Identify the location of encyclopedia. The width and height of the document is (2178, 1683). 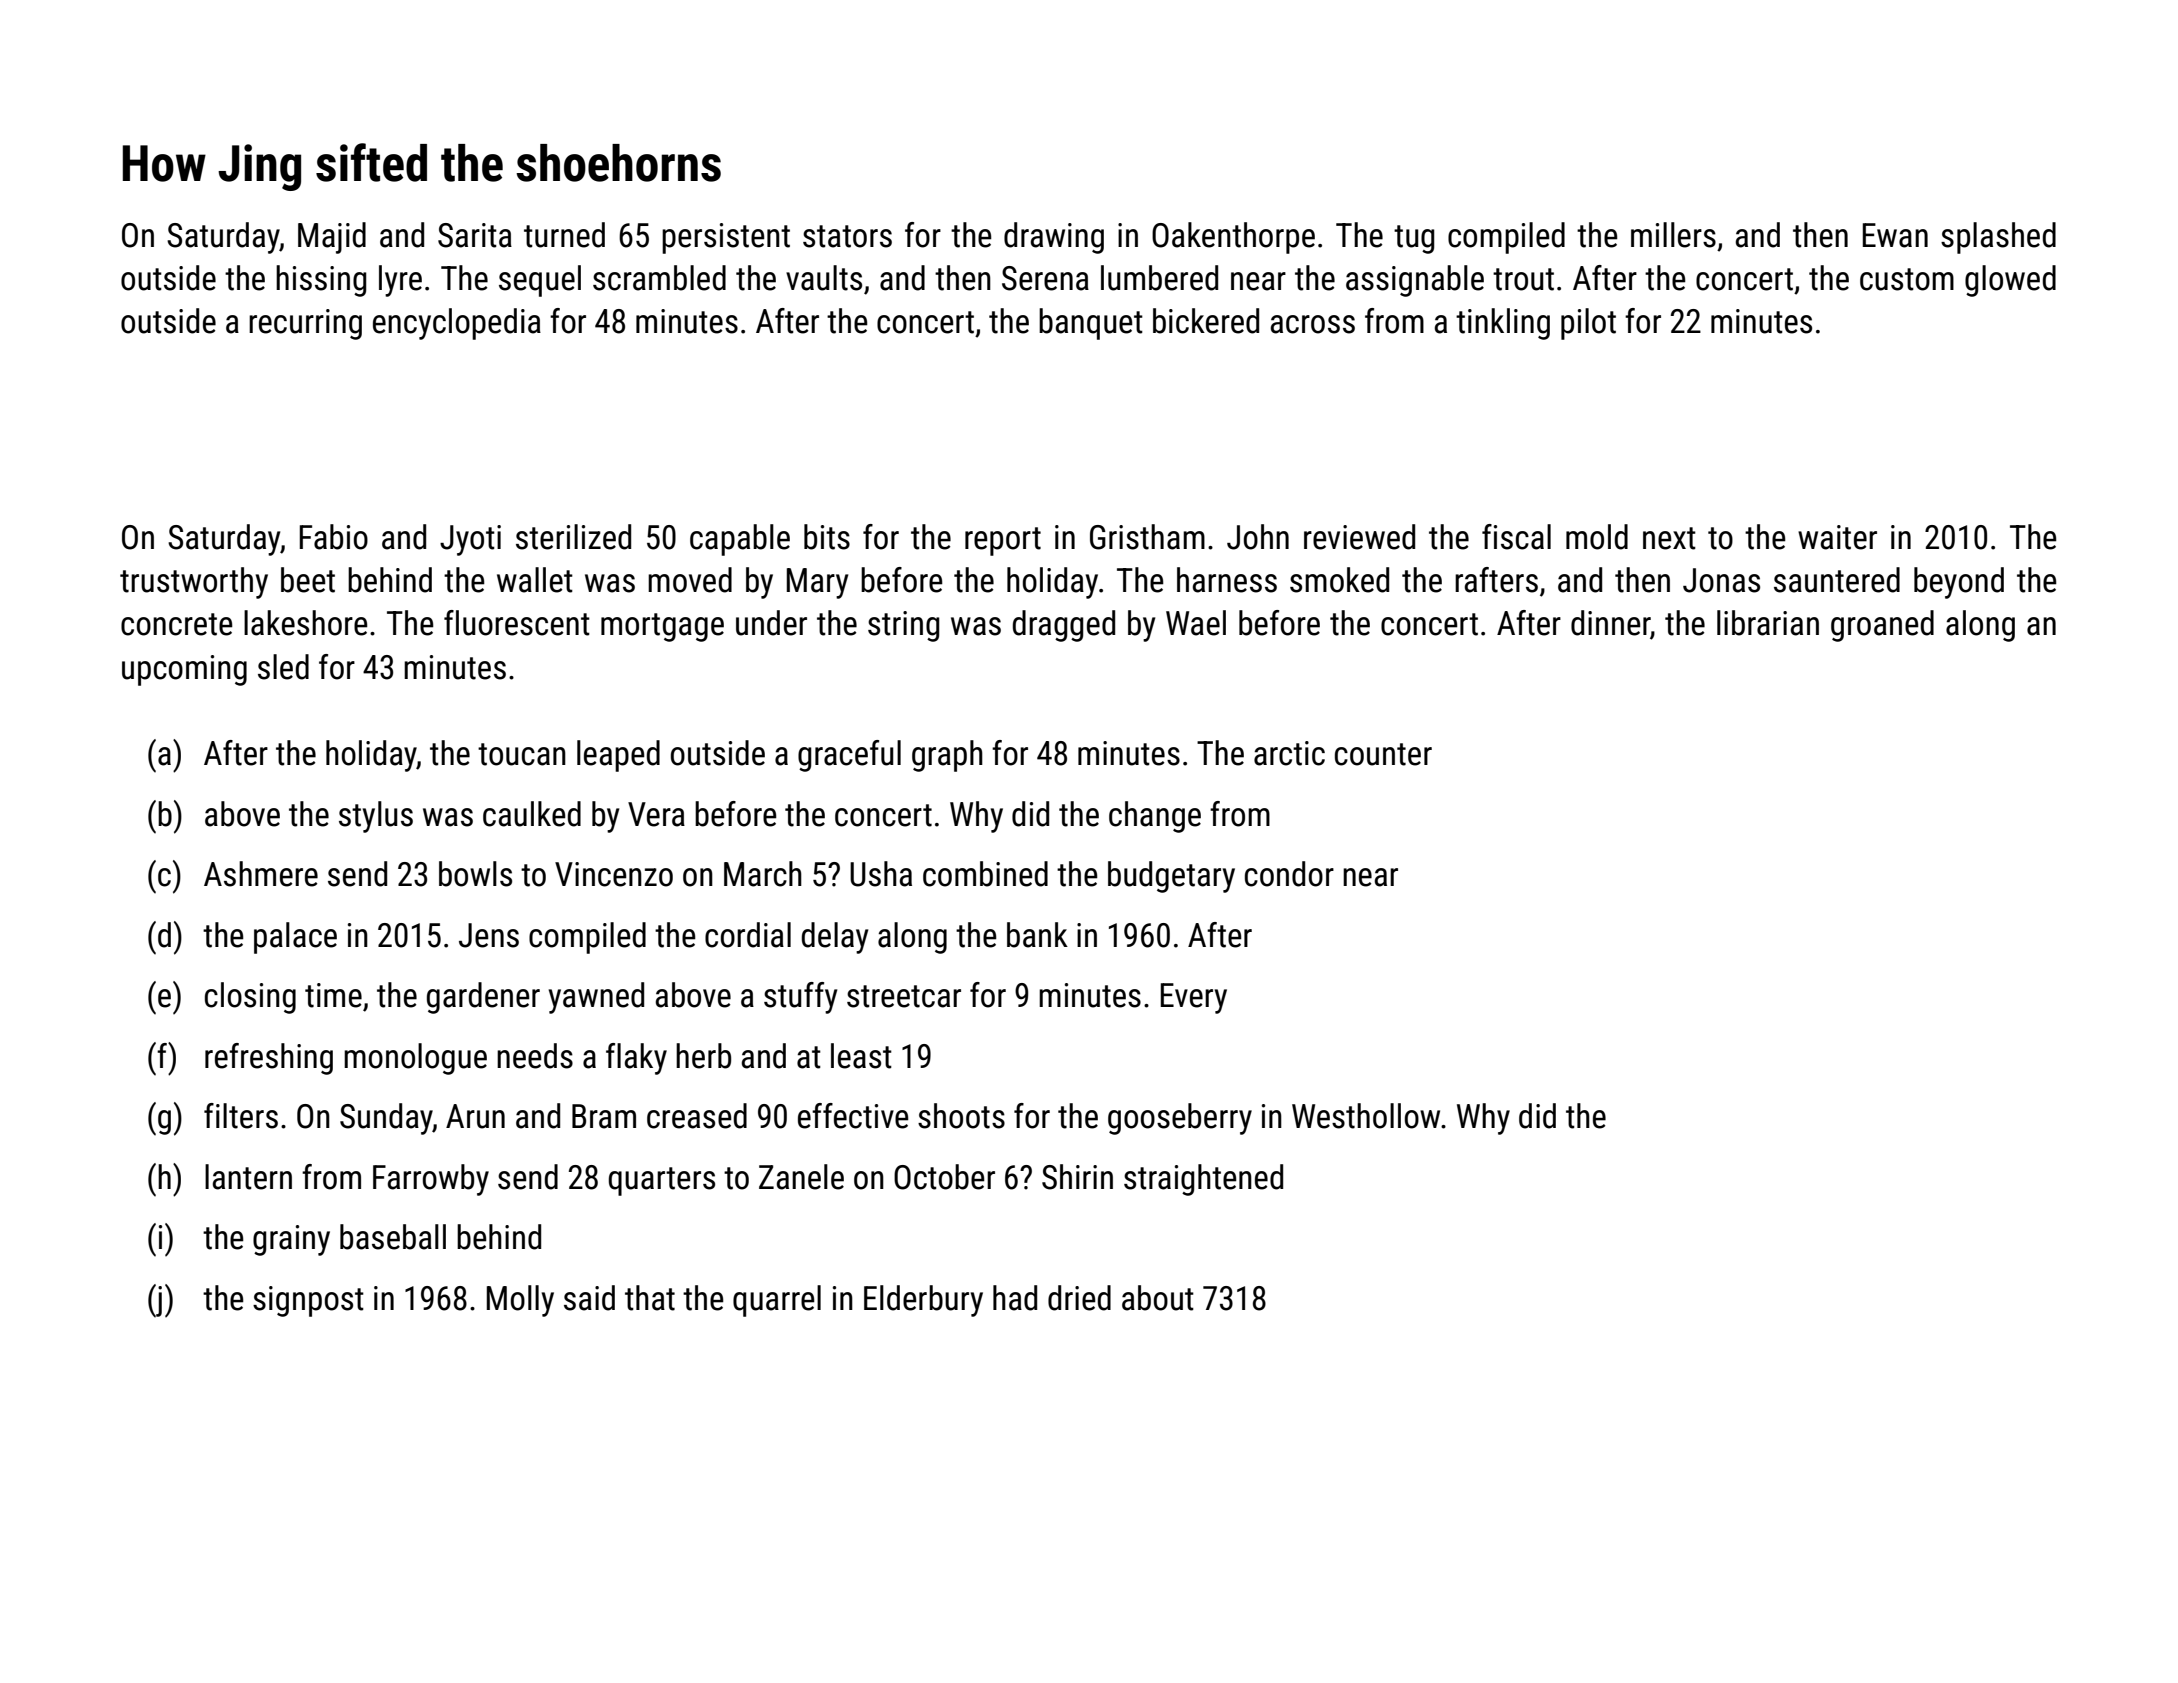
(457, 324).
